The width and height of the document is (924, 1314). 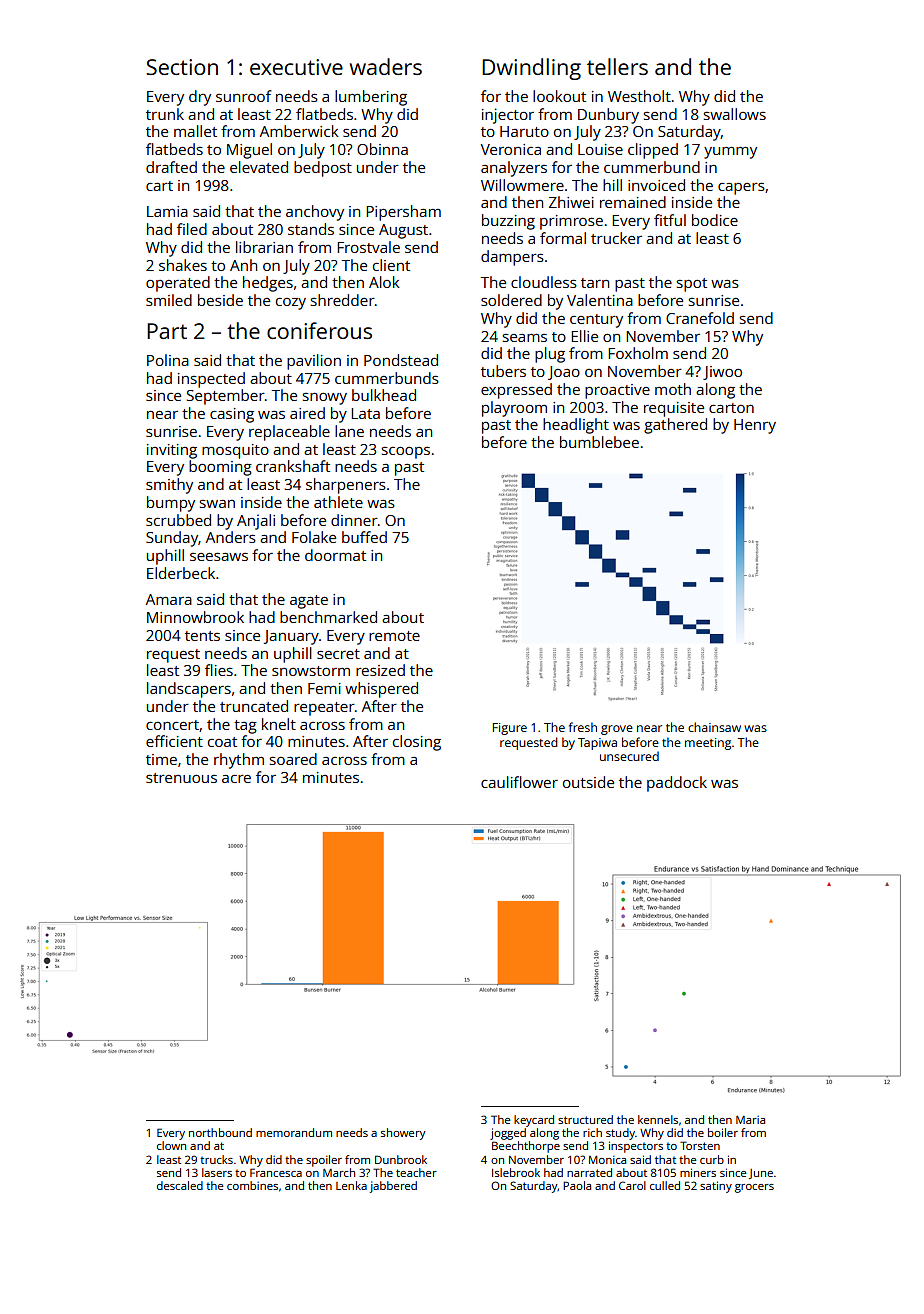 What do you see at coordinates (244, 96) in the document?
I see `sunroof` at bounding box center [244, 96].
